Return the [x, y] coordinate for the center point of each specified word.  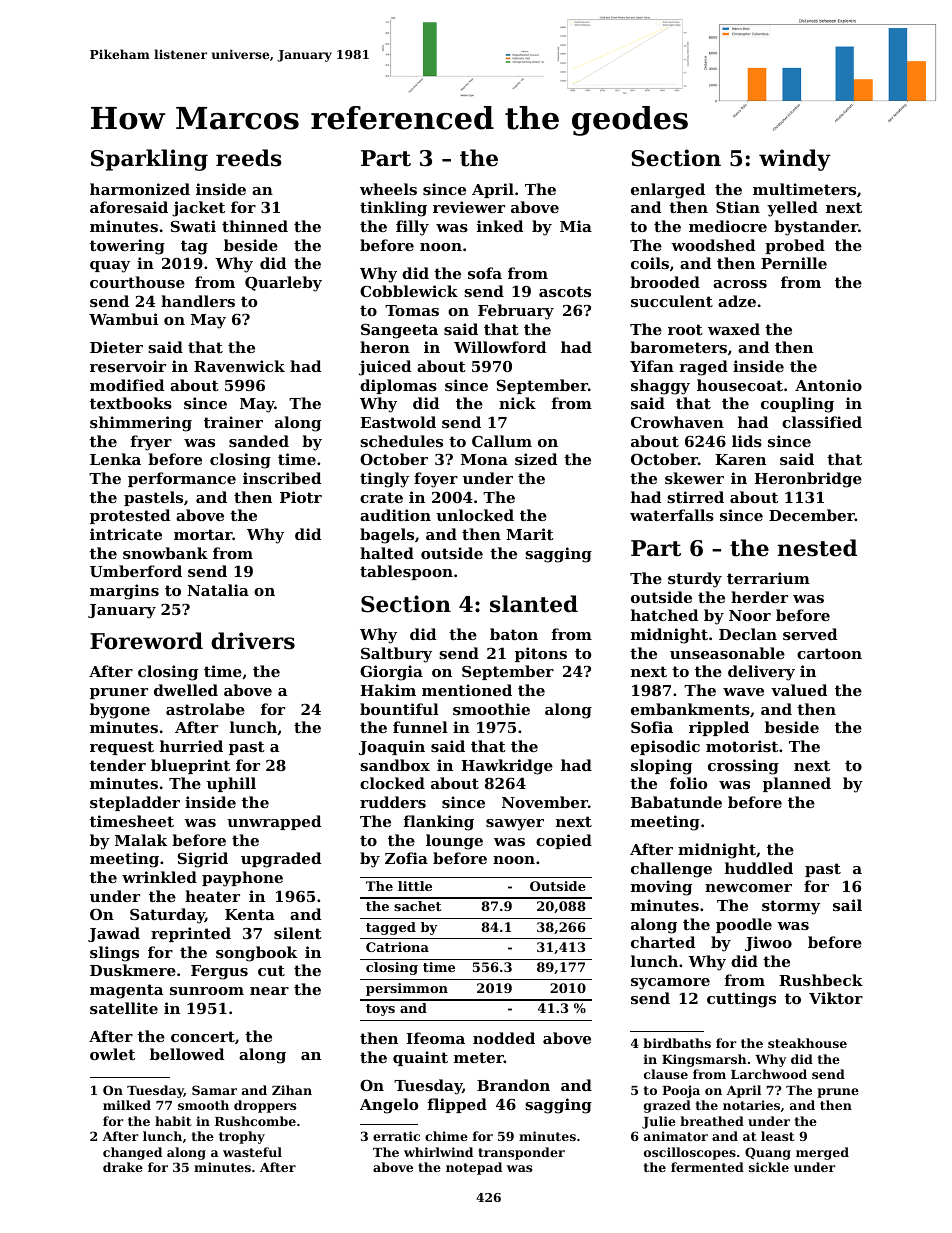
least [778, 1136]
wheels [388, 189]
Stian [738, 207]
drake [123, 1167]
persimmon [407, 989]
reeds [249, 158]
